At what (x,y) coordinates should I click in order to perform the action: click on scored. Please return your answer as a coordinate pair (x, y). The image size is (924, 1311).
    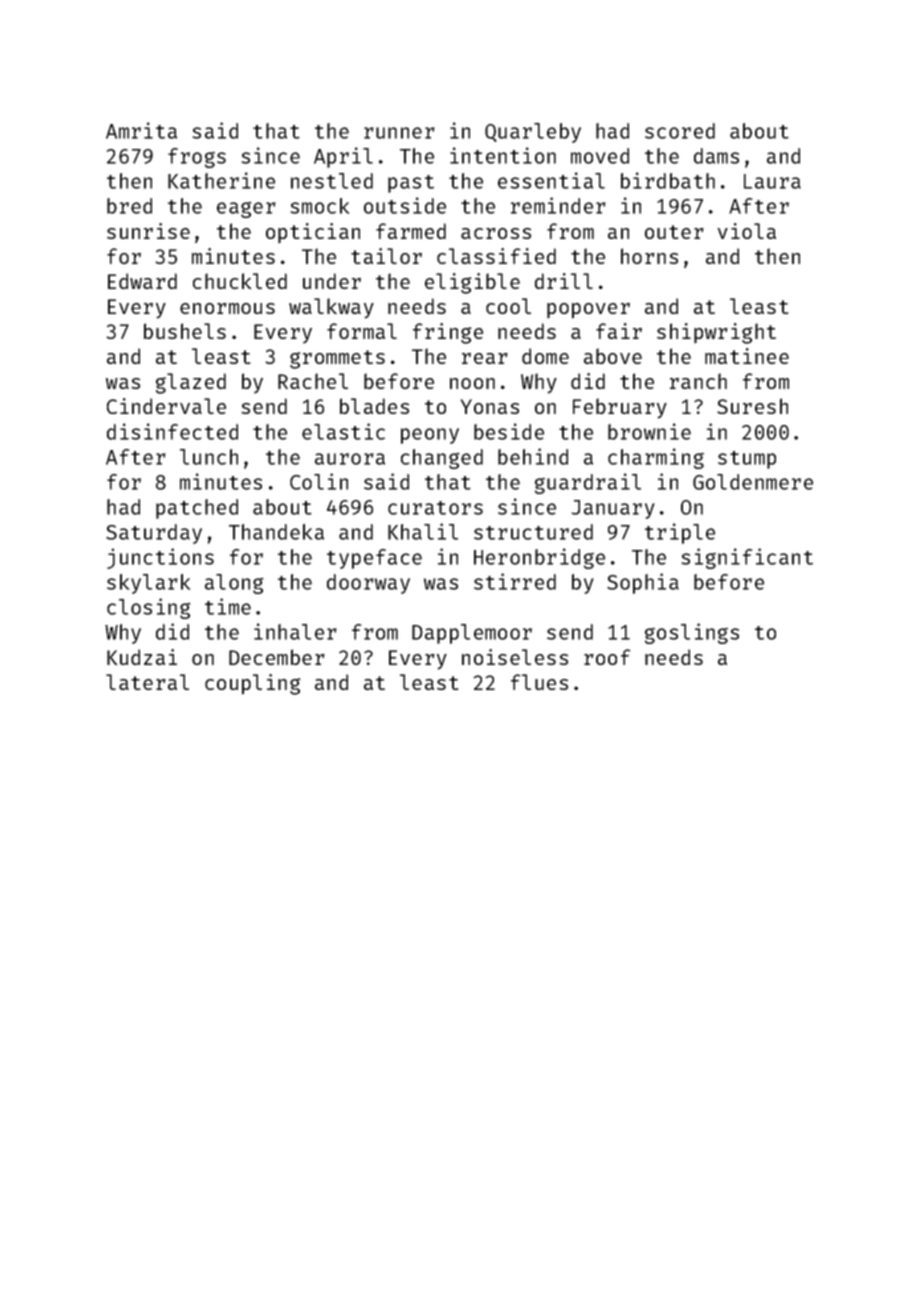
    Looking at the image, I should click on (680, 131).
